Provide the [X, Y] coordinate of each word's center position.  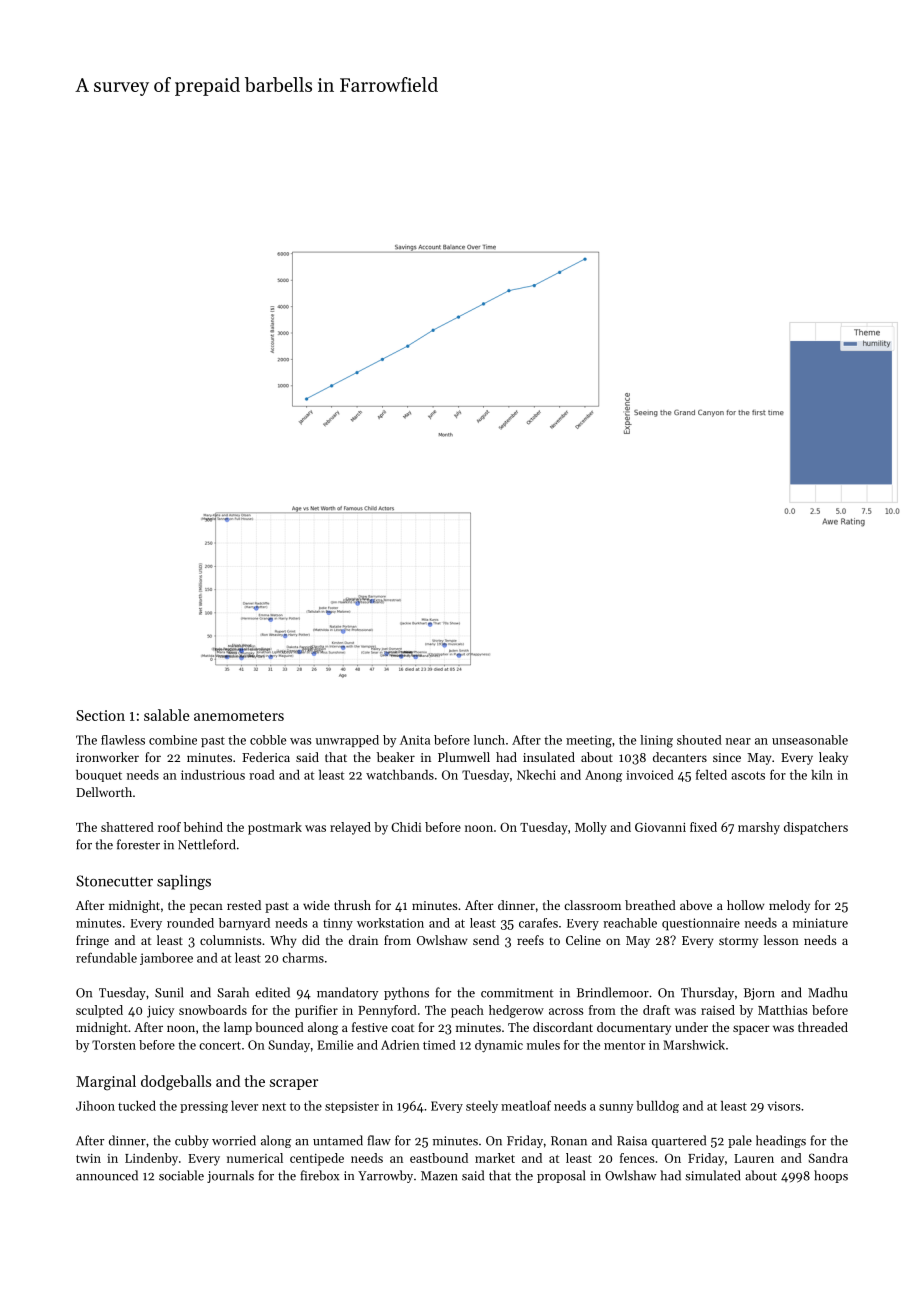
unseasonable [810, 740]
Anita [415, 740]
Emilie [335, 1045]
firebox [319, 1175]
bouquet [99, 776]
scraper [294, 1084]
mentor [624, 1045]
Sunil [169, 992]
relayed [350, 828]
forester [138, 844]
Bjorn [759, 994]
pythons [406, 993]
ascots [748, 775]
